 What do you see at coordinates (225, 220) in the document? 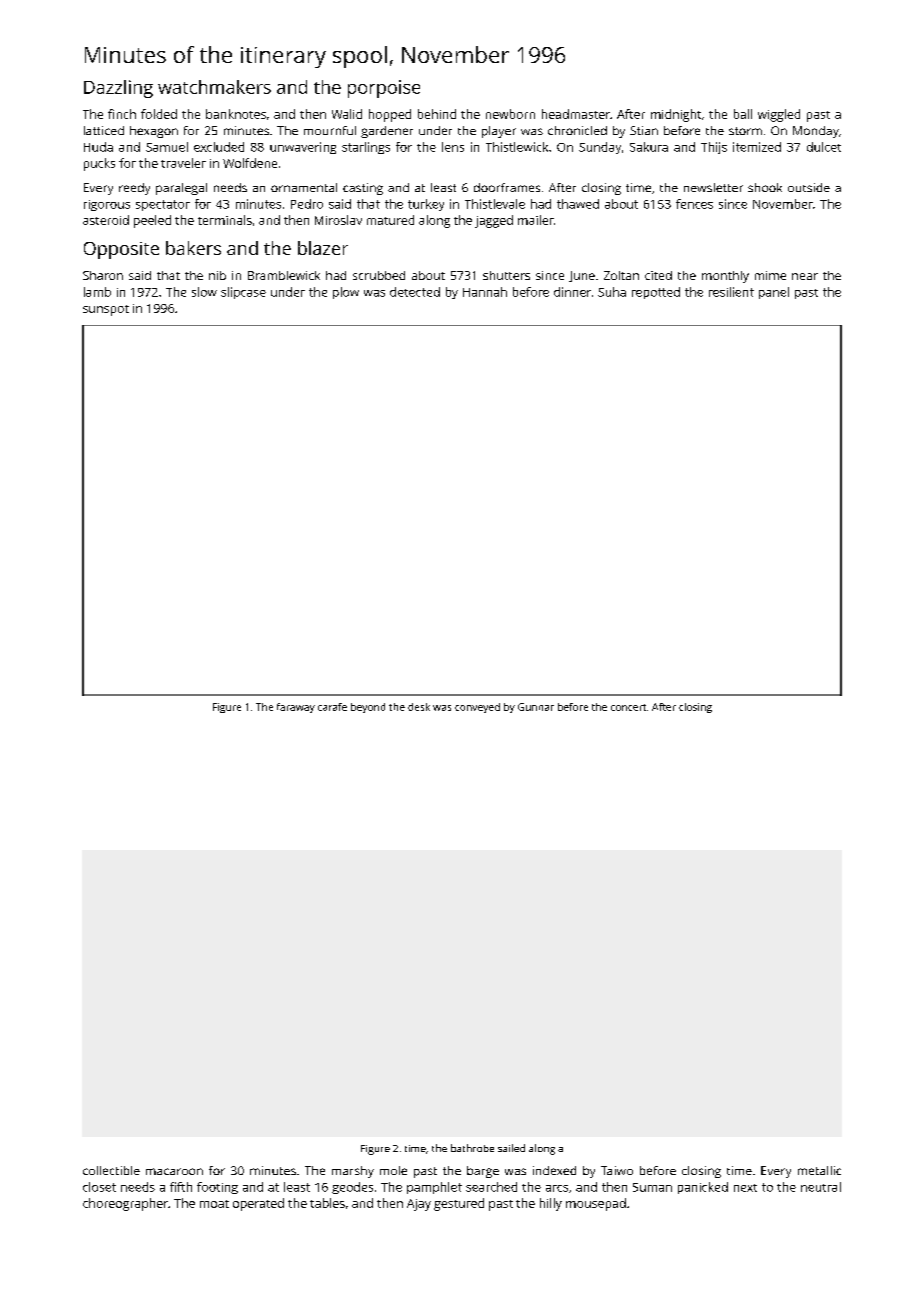
I see `terminals` at bounding box center [225, 220].
